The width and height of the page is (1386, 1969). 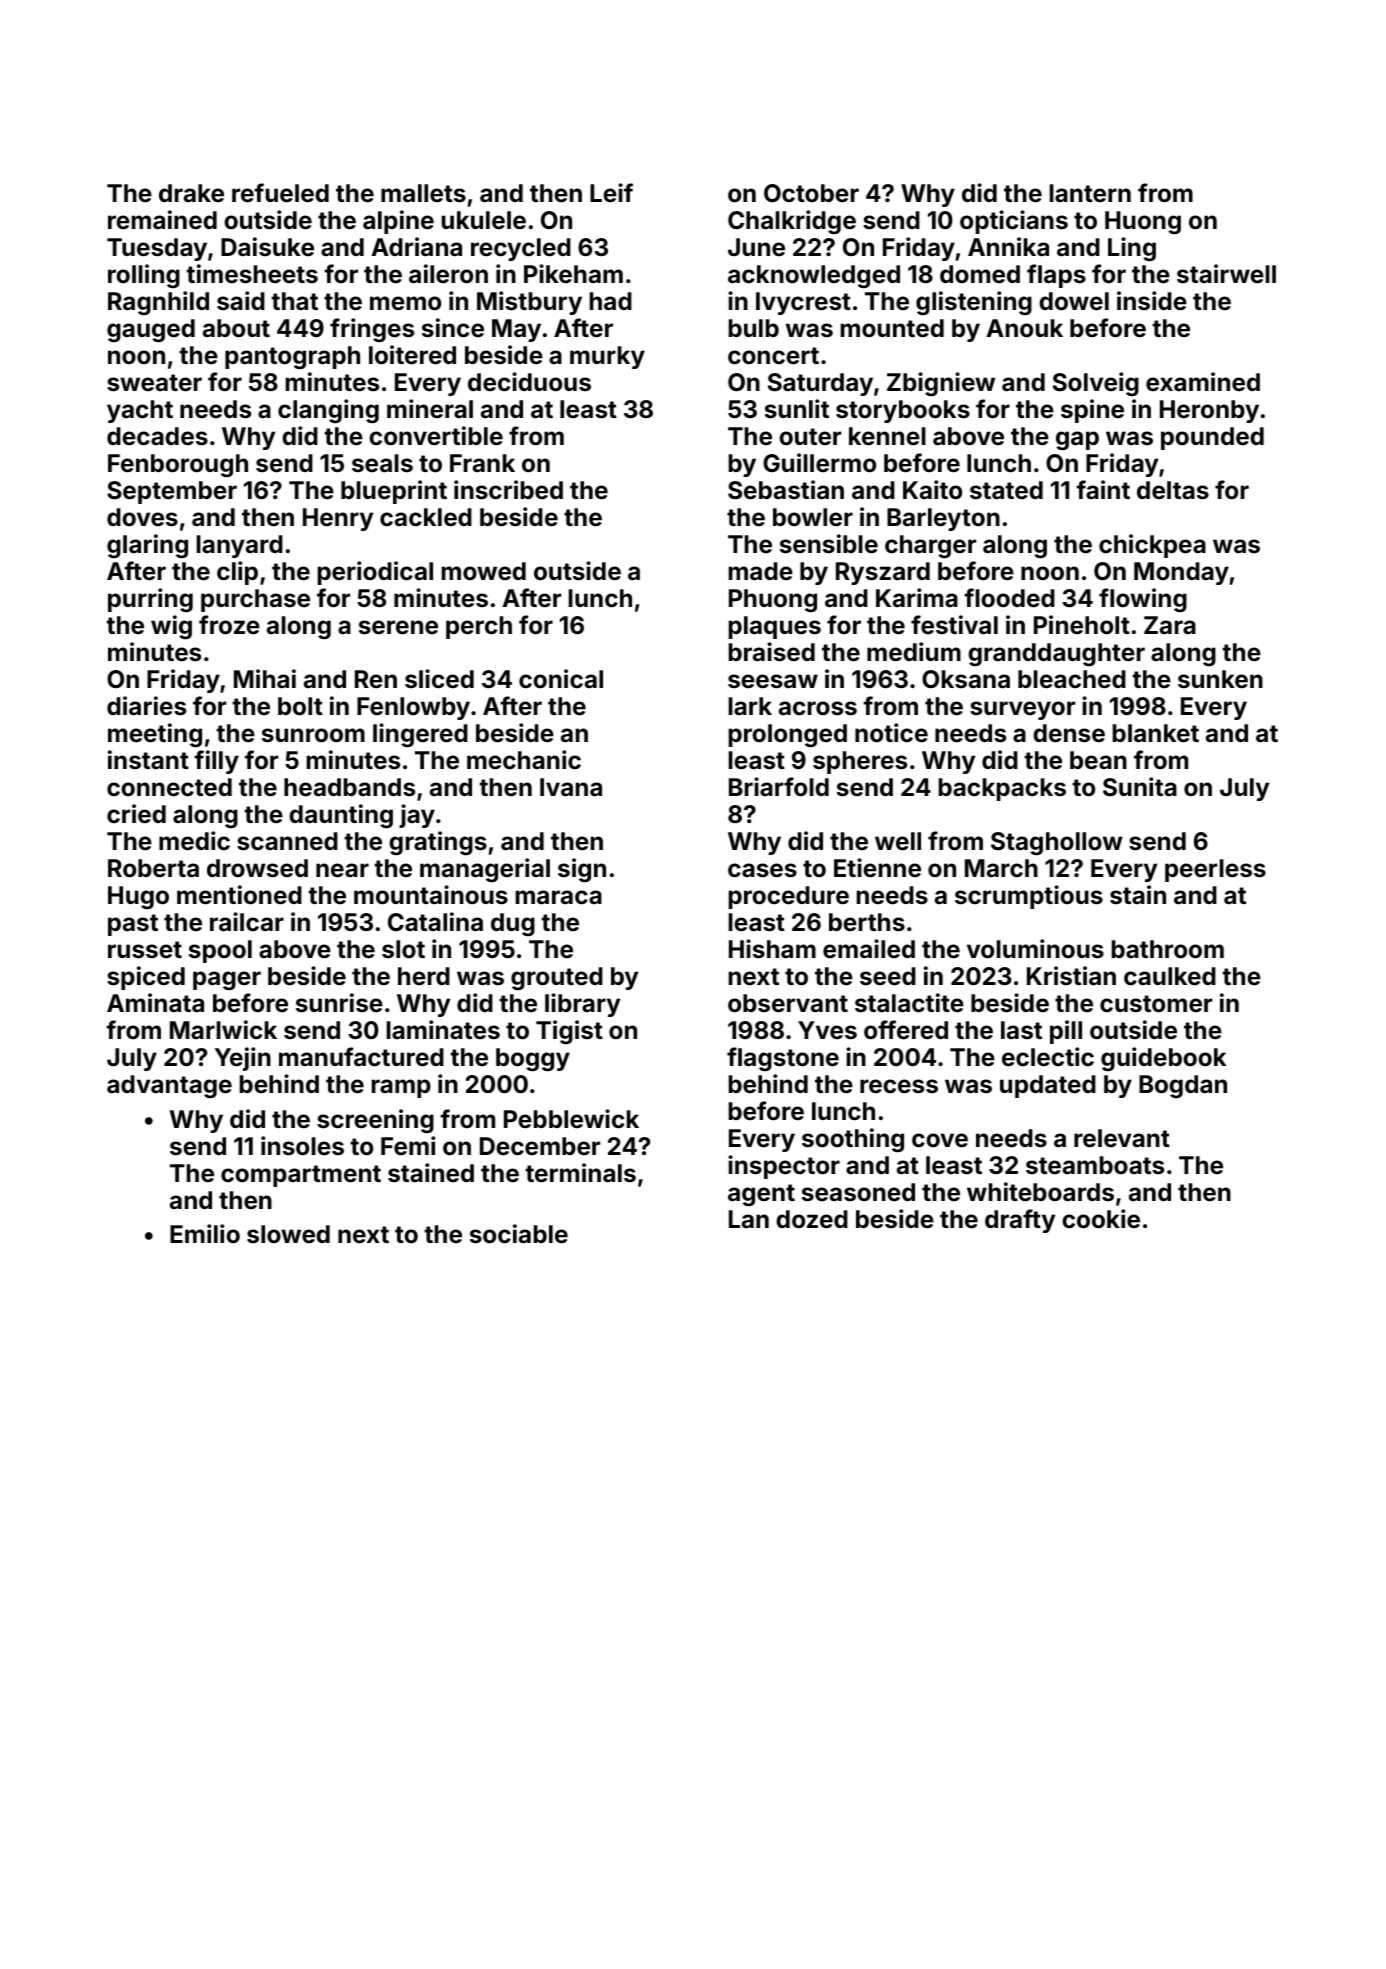 I want to click on mechanic, so click(x=524, y=760).
